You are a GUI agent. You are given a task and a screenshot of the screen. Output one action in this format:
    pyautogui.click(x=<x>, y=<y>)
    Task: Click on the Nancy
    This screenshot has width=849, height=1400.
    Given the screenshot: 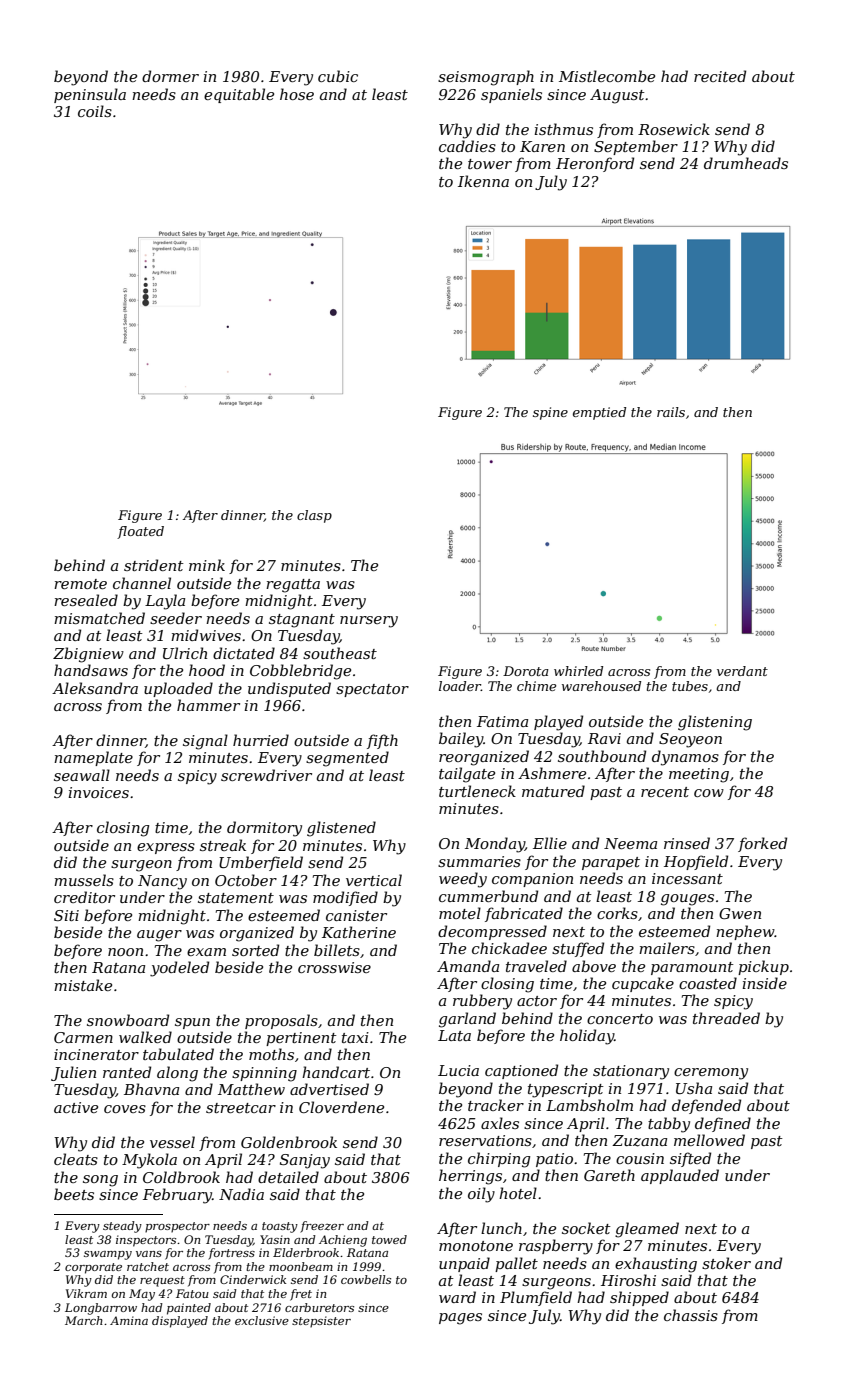 What is the action you would take?
    pyautogui.click(x=162, y=882)
